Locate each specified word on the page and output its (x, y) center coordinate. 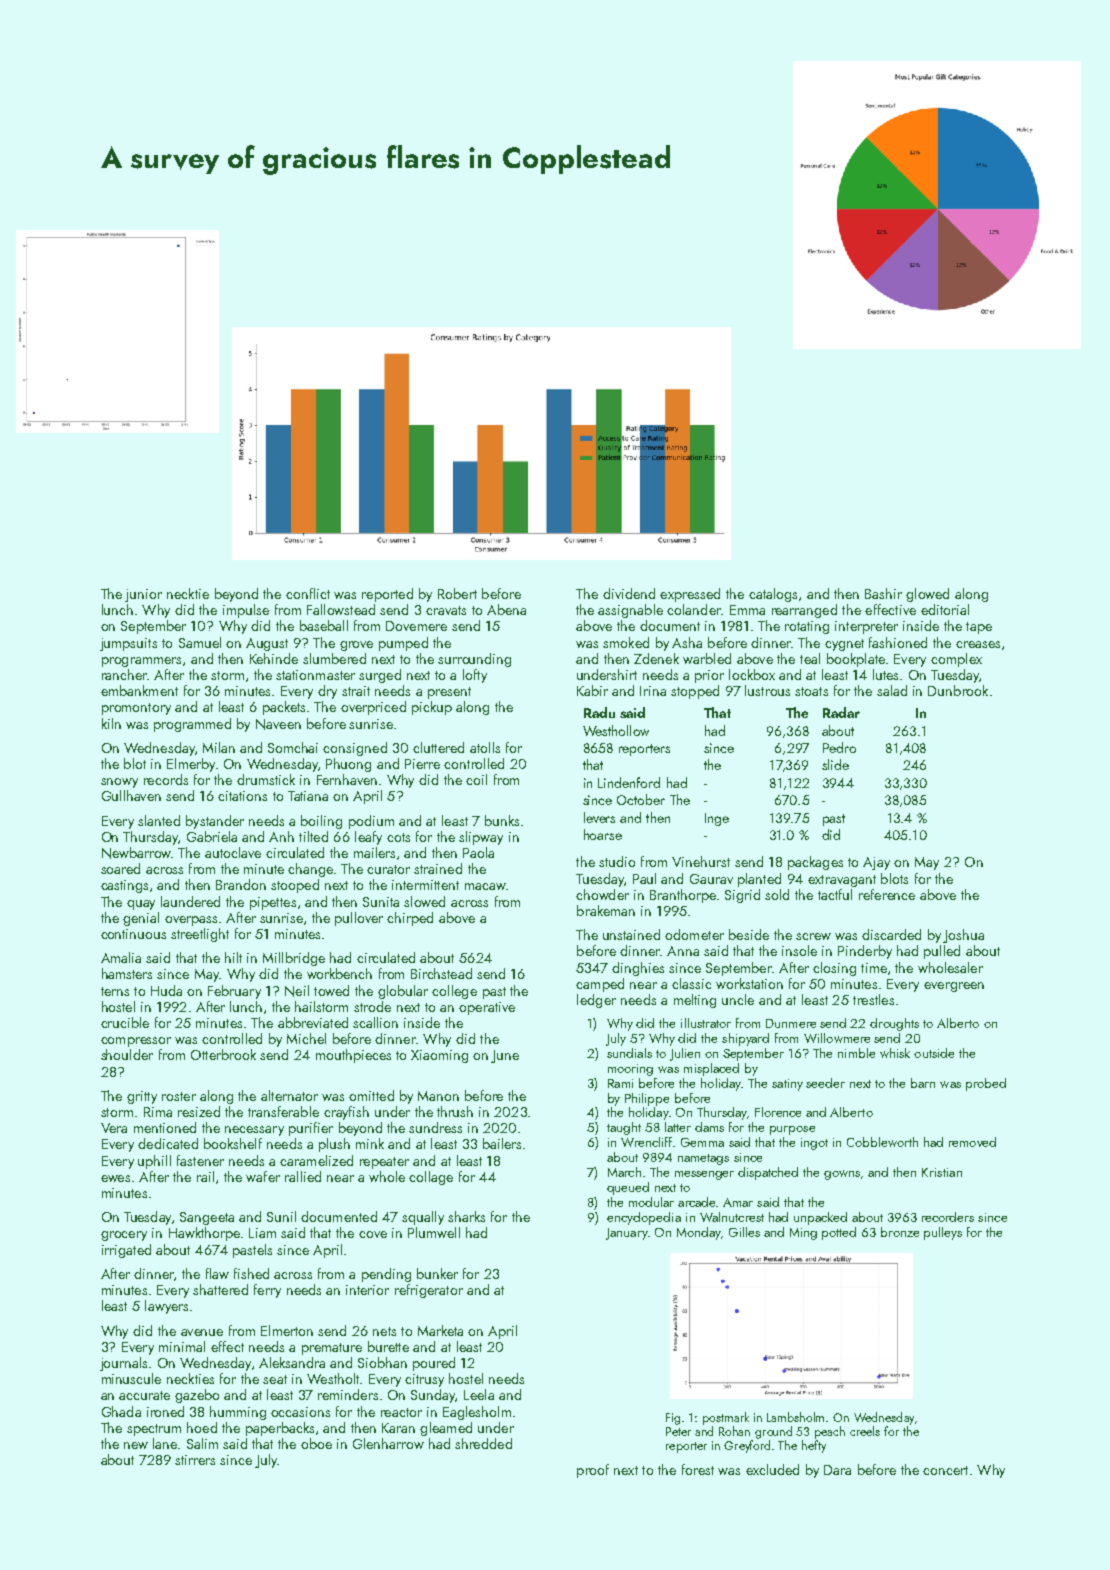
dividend (629, 593)
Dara (837, 1470)
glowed (927, 595)
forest (698, 1469)
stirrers (195, 1460)
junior (143, 595)
